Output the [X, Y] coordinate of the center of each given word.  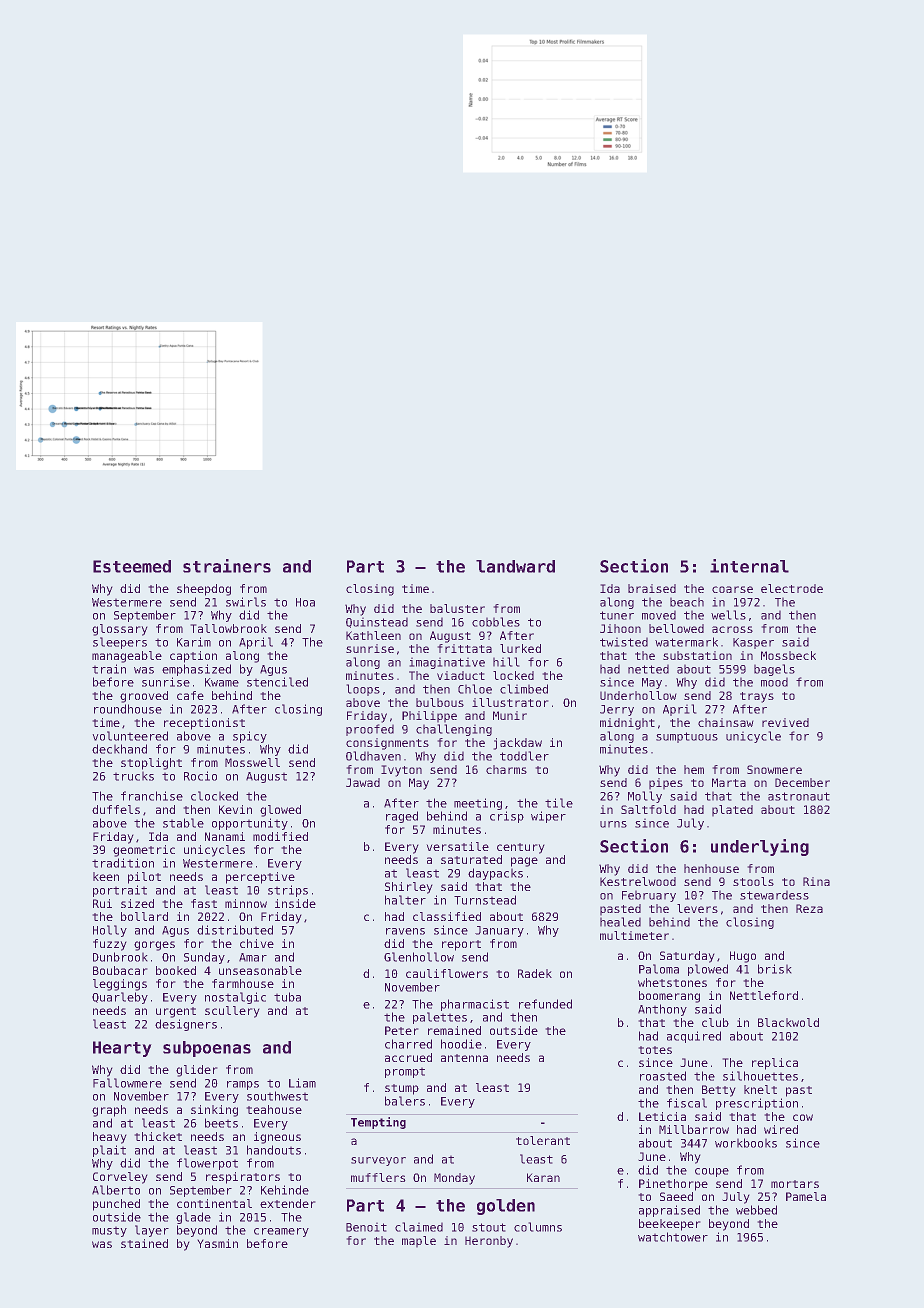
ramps [243, 1085]
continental [214, 1203]
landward [515, 566]
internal [749, 566]
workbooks [746, 1143]
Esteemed [132, 566]
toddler [524, 756]
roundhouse [128, 709]
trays [757, 697]
